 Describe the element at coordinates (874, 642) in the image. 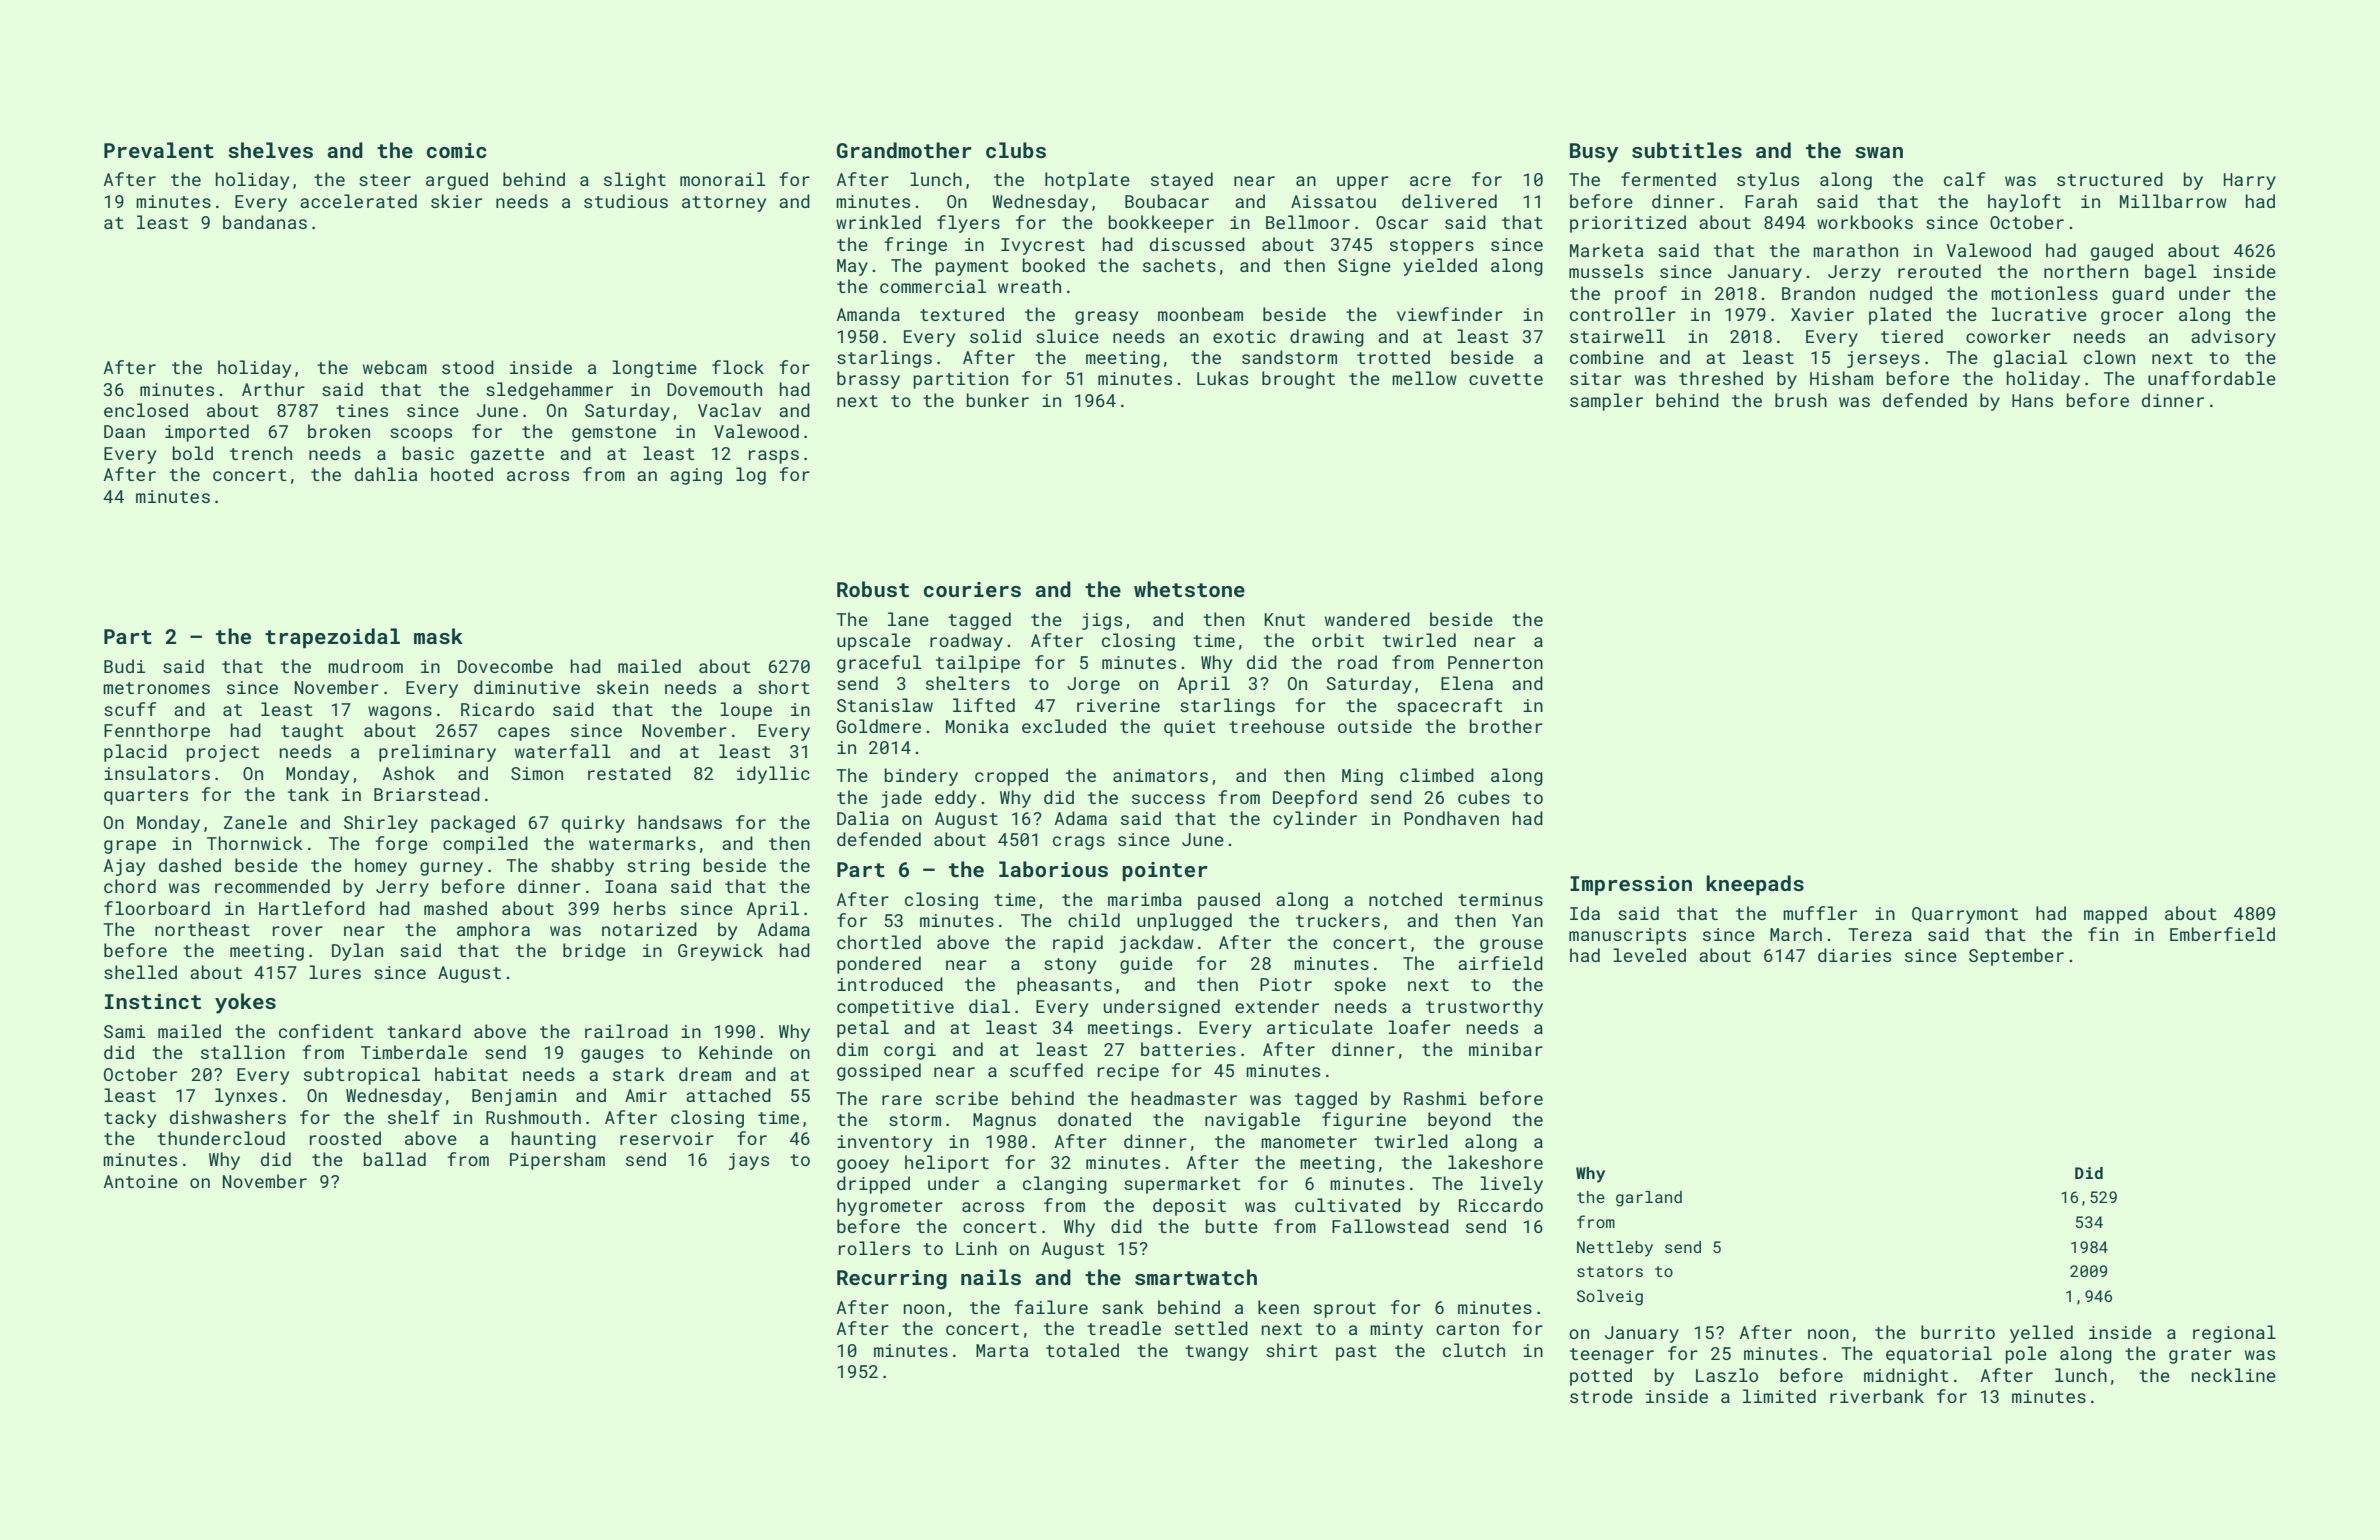

I see `upscale` at that location.
